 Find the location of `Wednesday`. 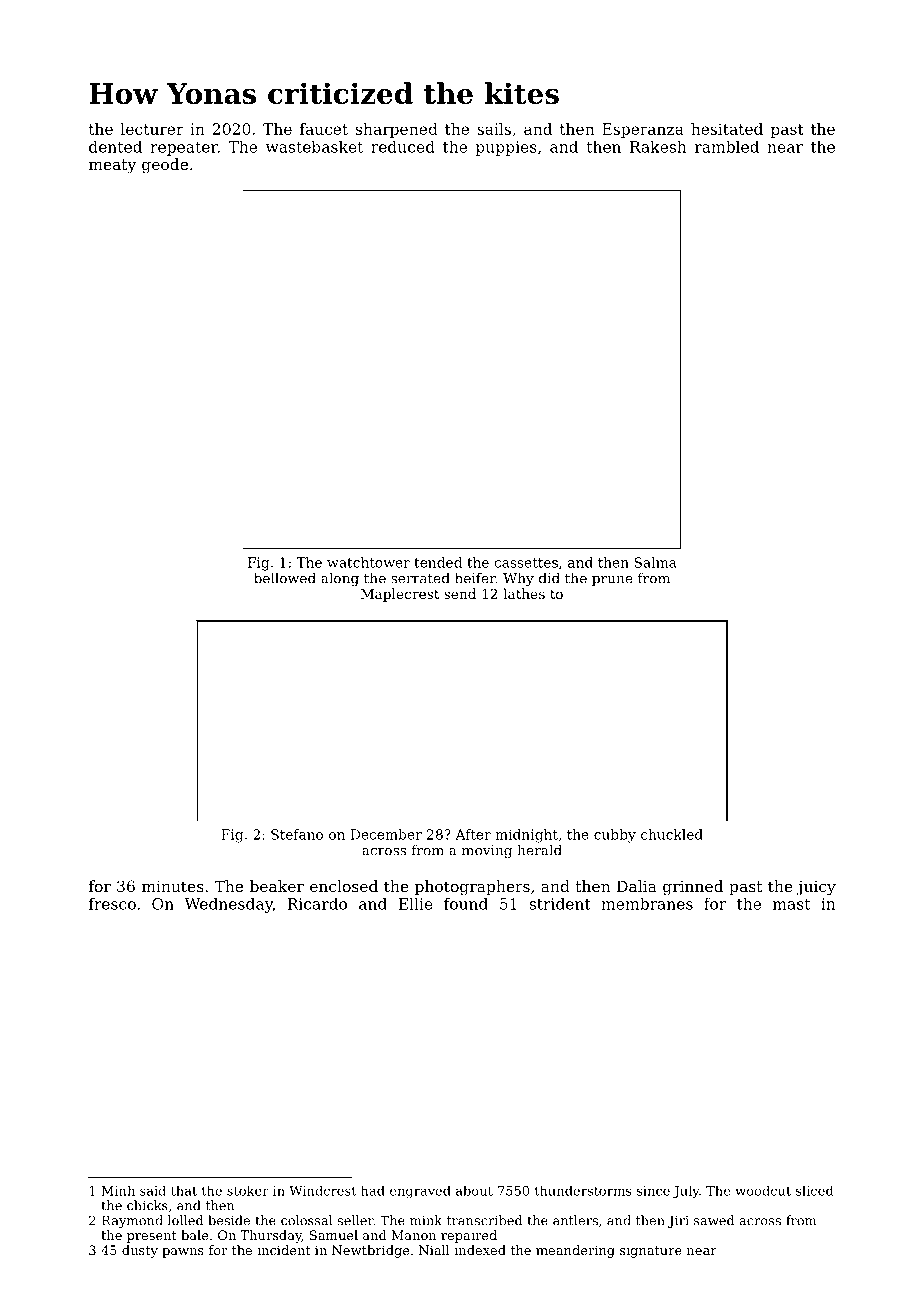

Wednesday is located at coordinates (228, 905).
